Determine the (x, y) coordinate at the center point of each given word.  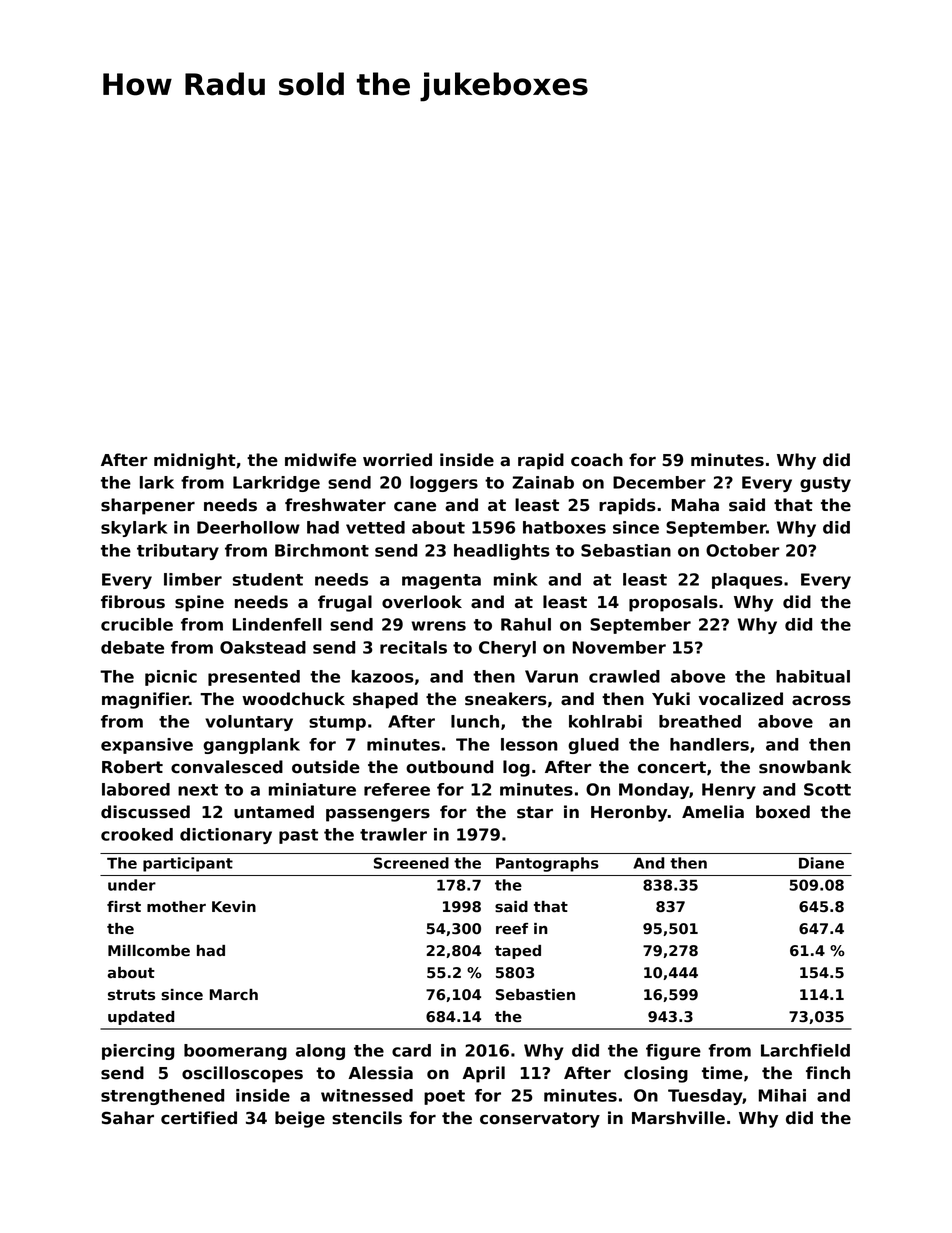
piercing (138, 1052)
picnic (171, 678)
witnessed (367, 1095)
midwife (320, 460)
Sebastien (535, 995)
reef (512, 928)
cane (415, 507)
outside (326, 767)
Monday (654, 791)
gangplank (251, 746)
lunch (475, 721)
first (124, 907)
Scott (827, 789)
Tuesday (705, 1097)
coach (597, 460)
